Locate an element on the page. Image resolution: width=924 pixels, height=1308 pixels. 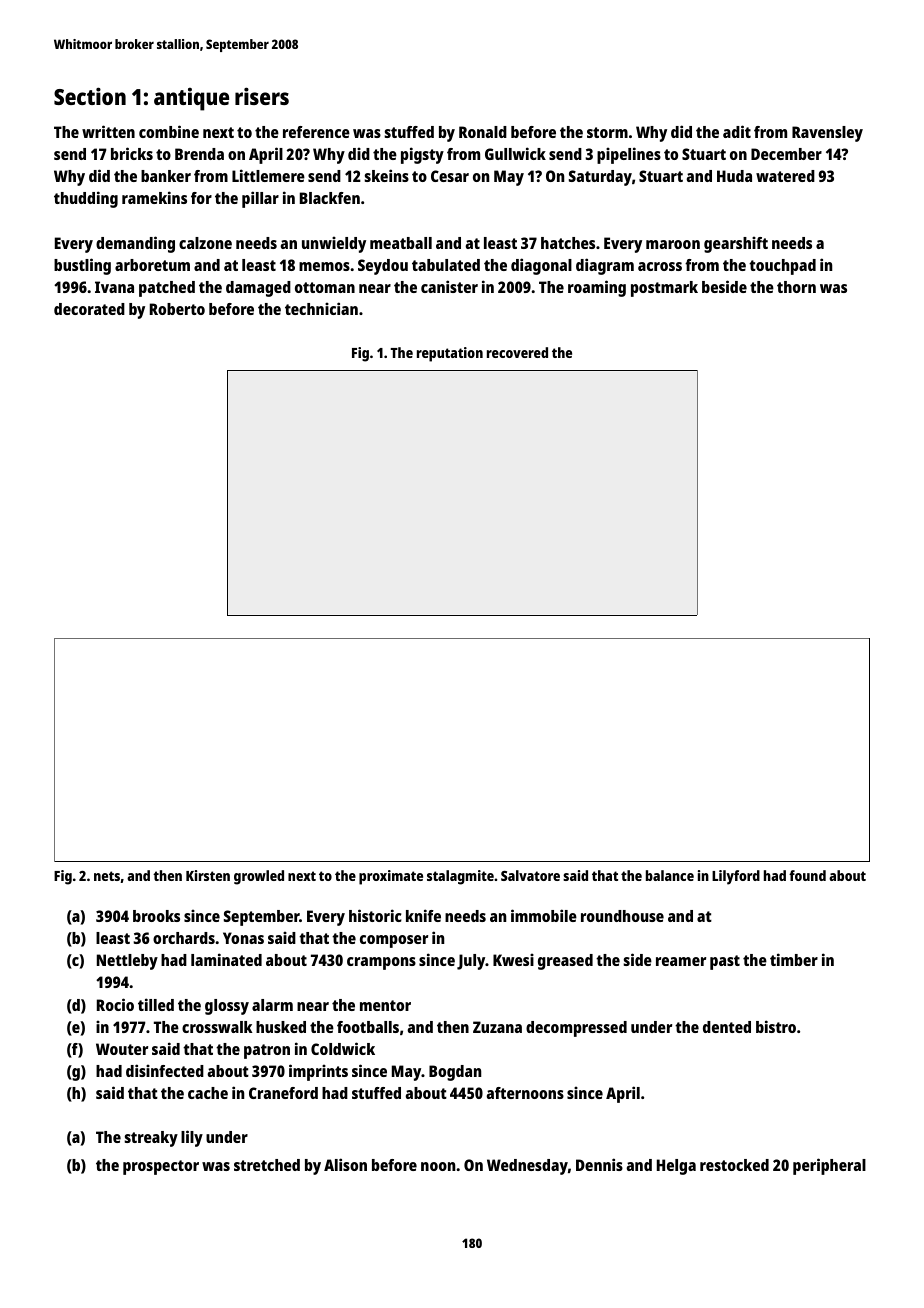
restocked is located at coordinates (734, 1165).
